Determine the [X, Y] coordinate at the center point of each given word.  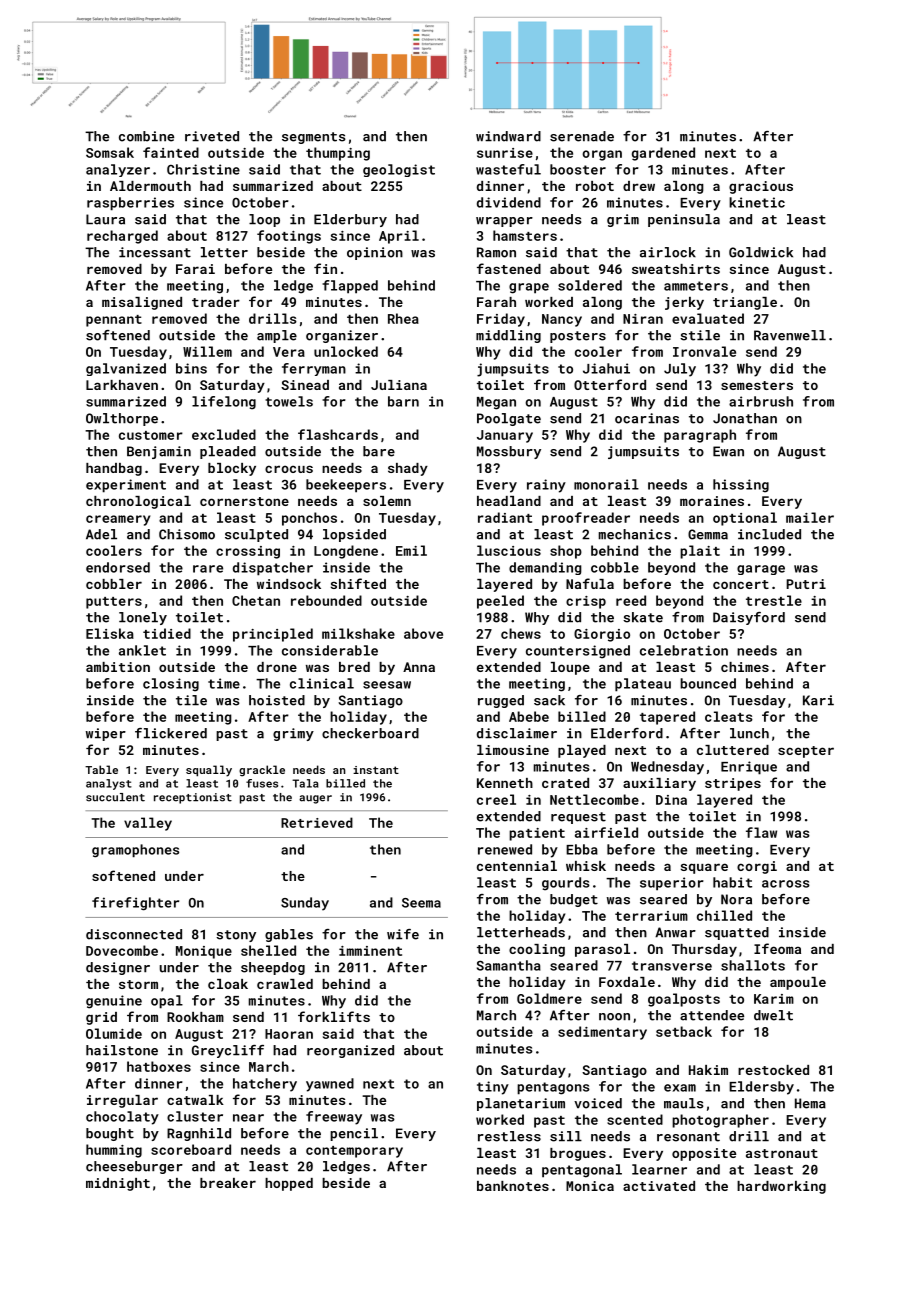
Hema [810, 1103]
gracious [761, 187]
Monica [590, 1186]
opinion [375, 253]
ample [277, 336]
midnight [118, 1184]
